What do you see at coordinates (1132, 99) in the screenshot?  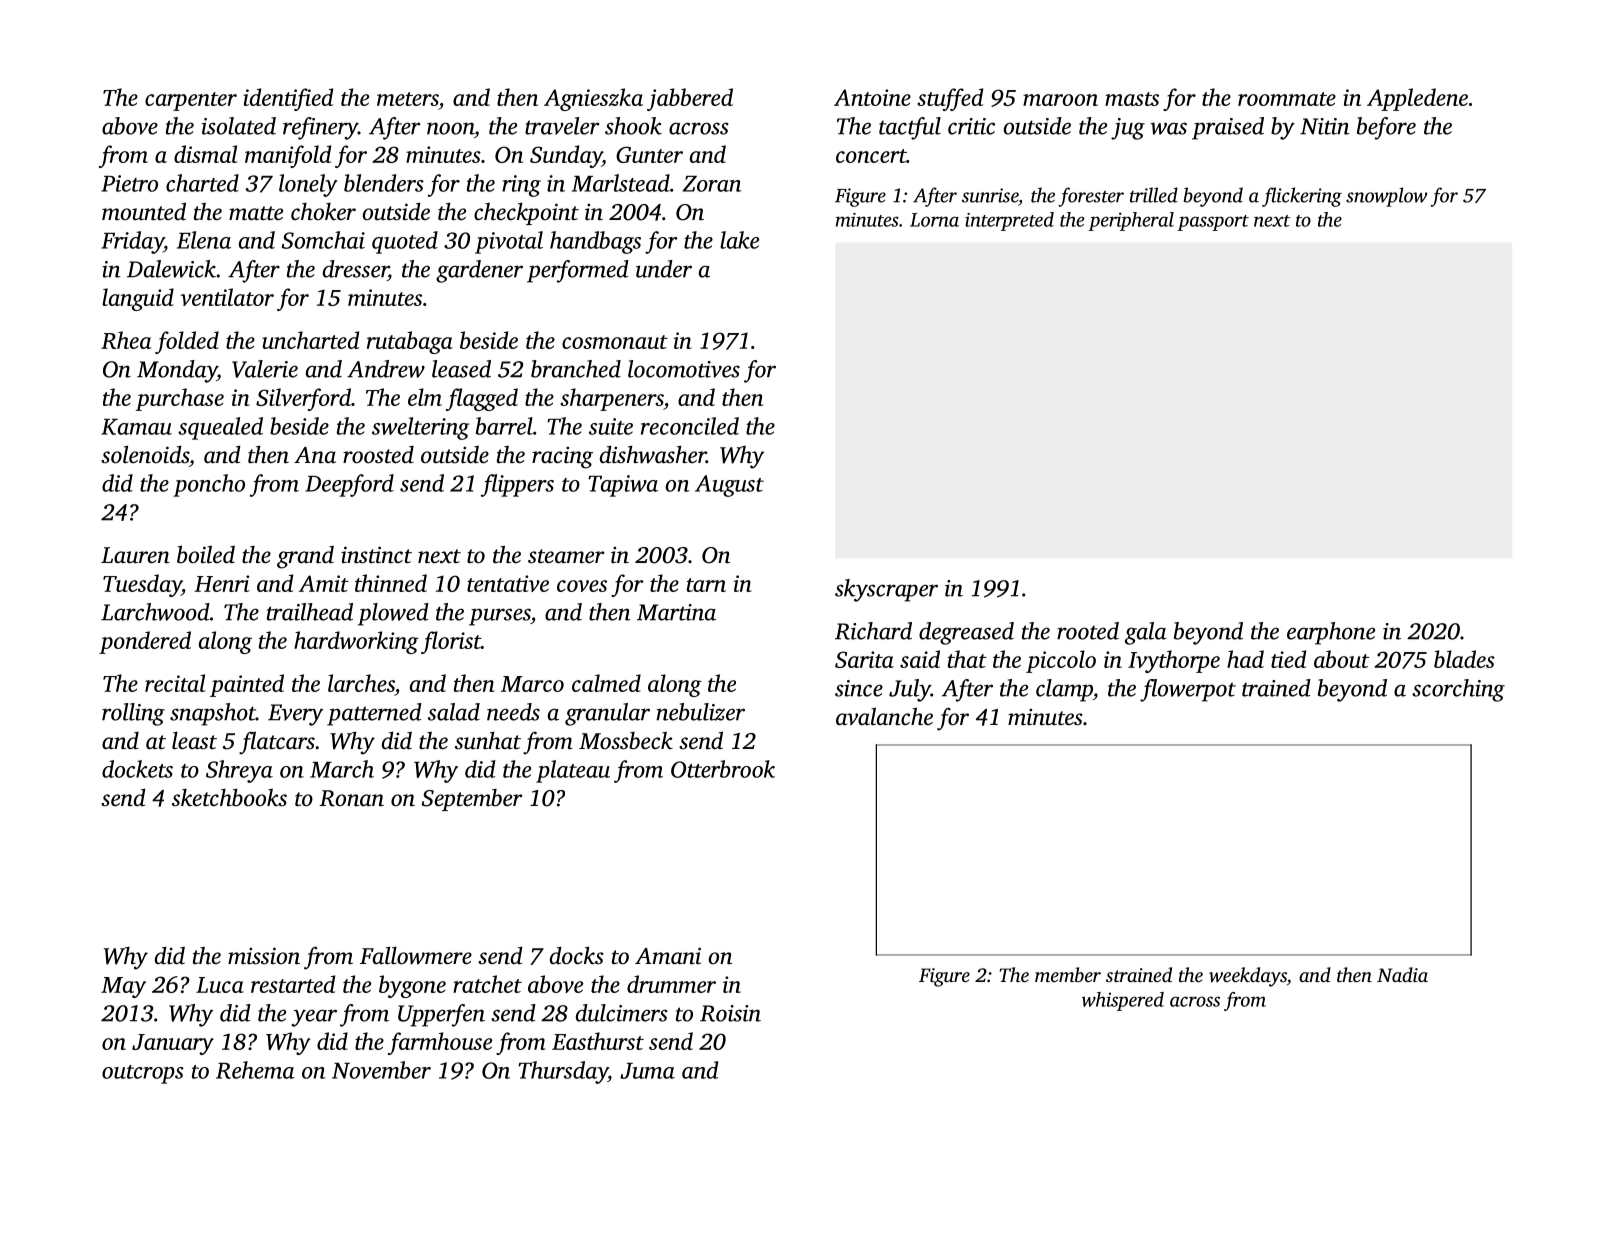 I see `masts` at bounding box center [1132, 99].
